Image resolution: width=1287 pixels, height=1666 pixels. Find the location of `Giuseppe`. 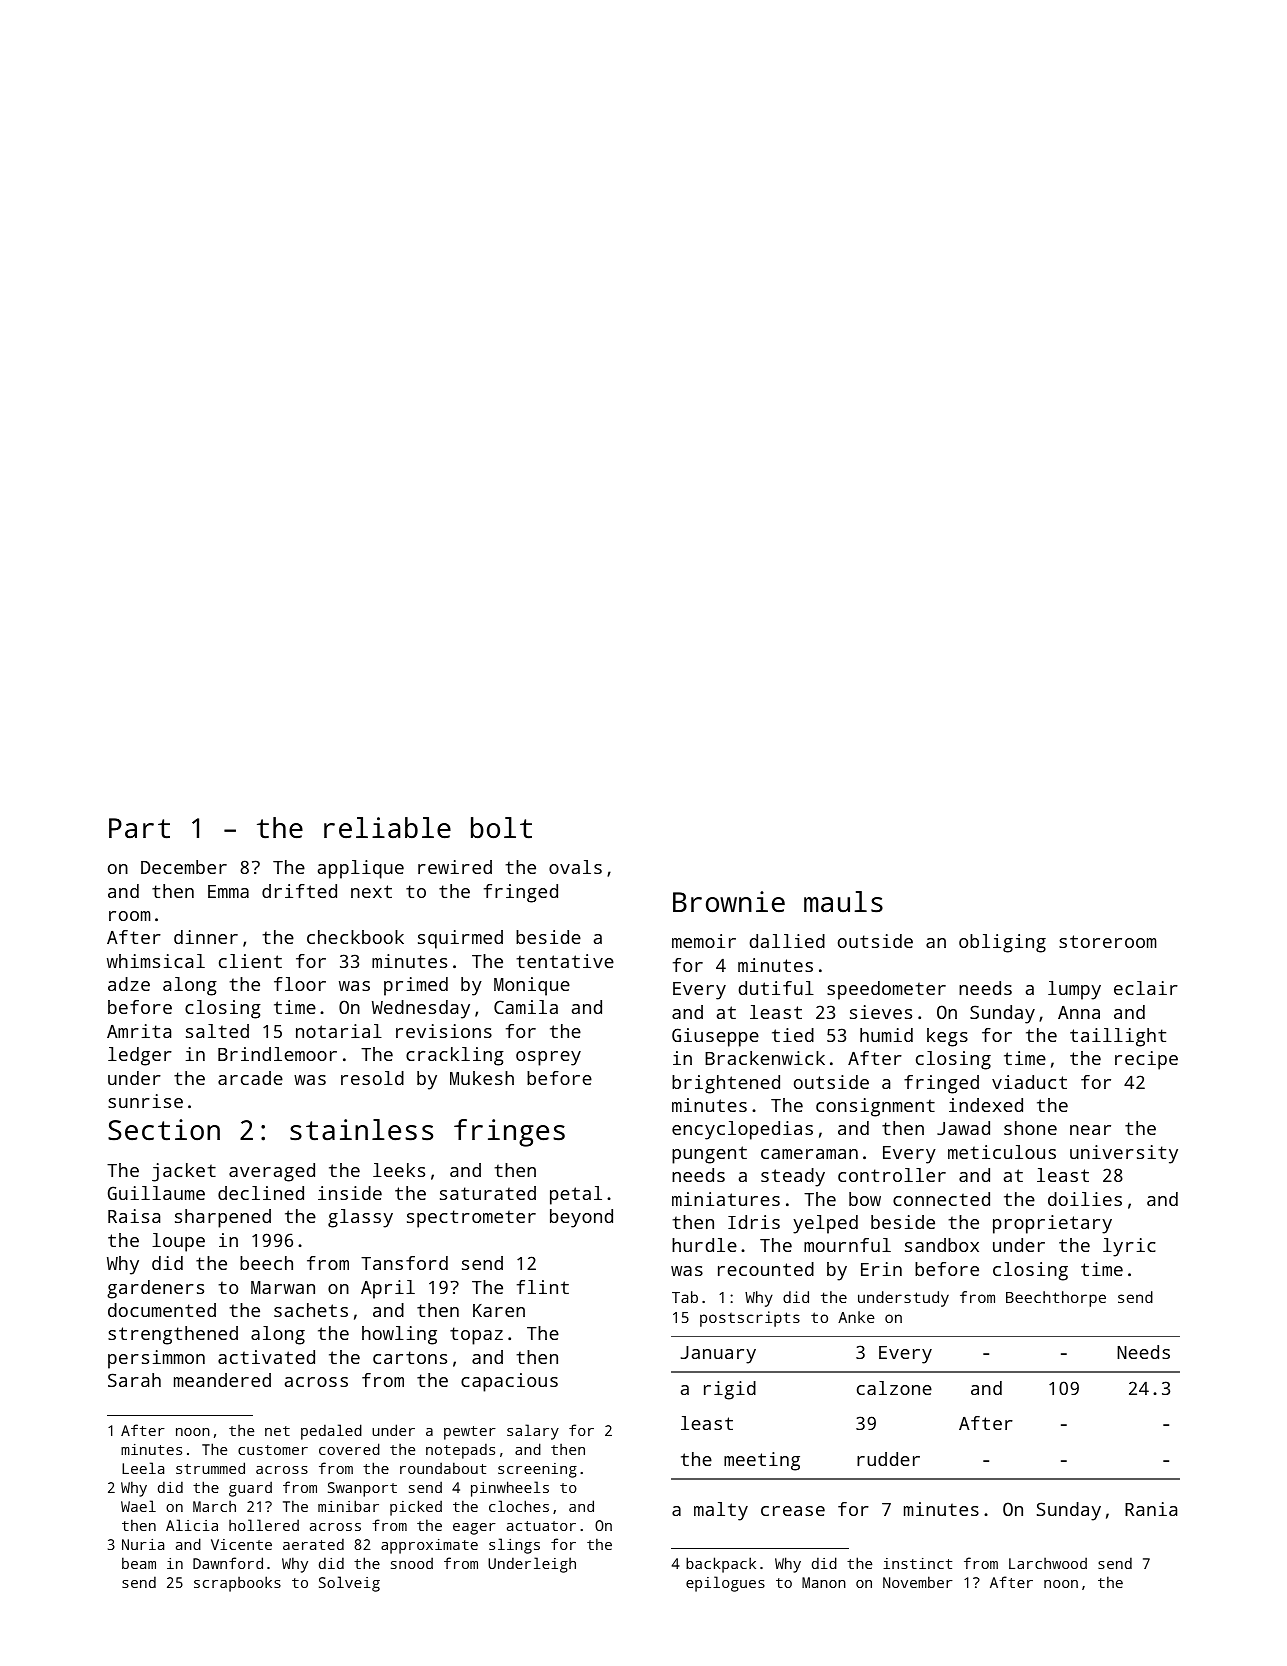

Giuseppe is located at coordinates (715, 1037).
